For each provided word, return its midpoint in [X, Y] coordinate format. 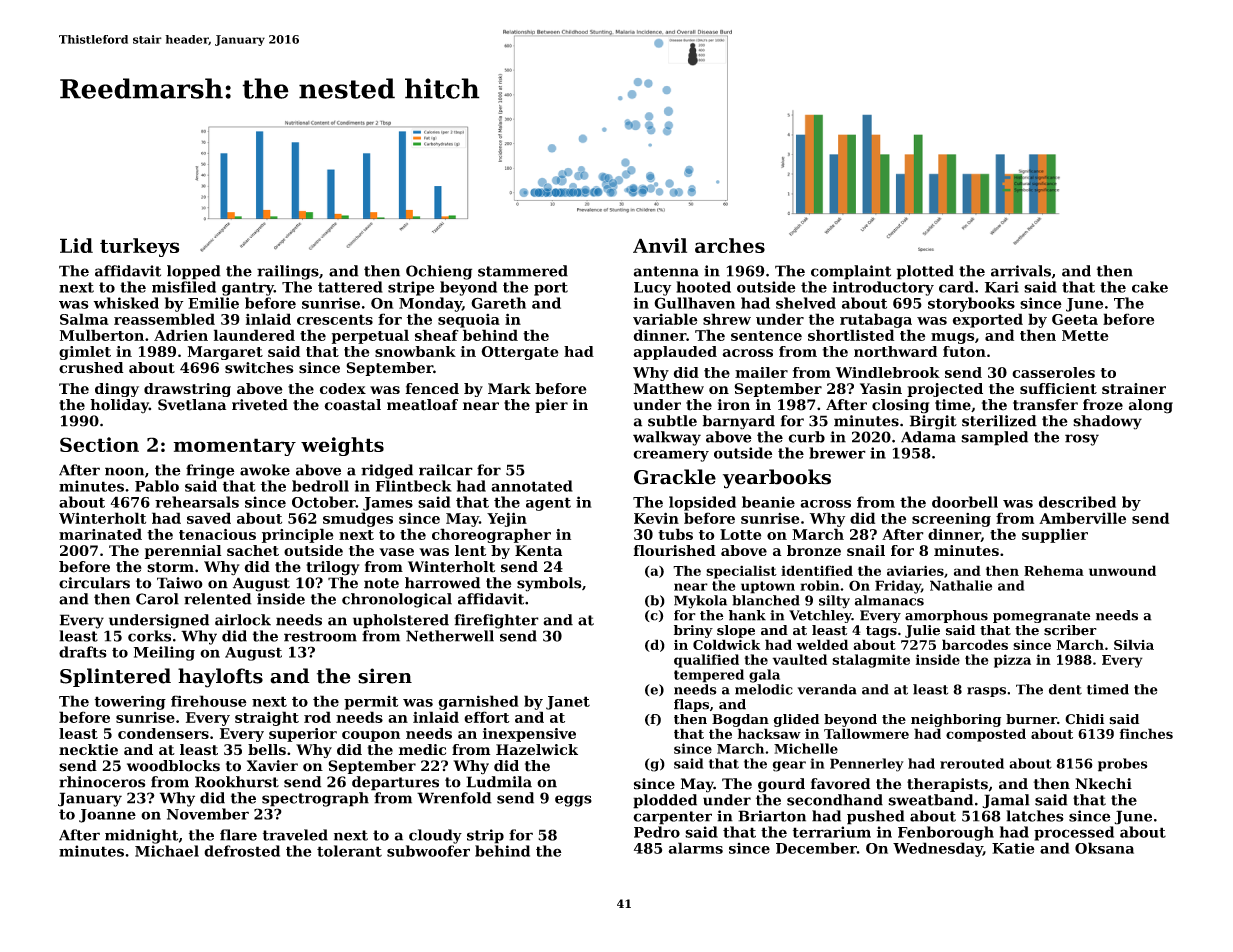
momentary [234, 447]
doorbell [965, 502]
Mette [1085, 335]
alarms [695, 848]
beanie [768, 502]
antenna [666, 271]
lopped [194, 272]
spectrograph [315, 799]
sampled [994, 438]
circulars [94, 583]
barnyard [739, 422]
